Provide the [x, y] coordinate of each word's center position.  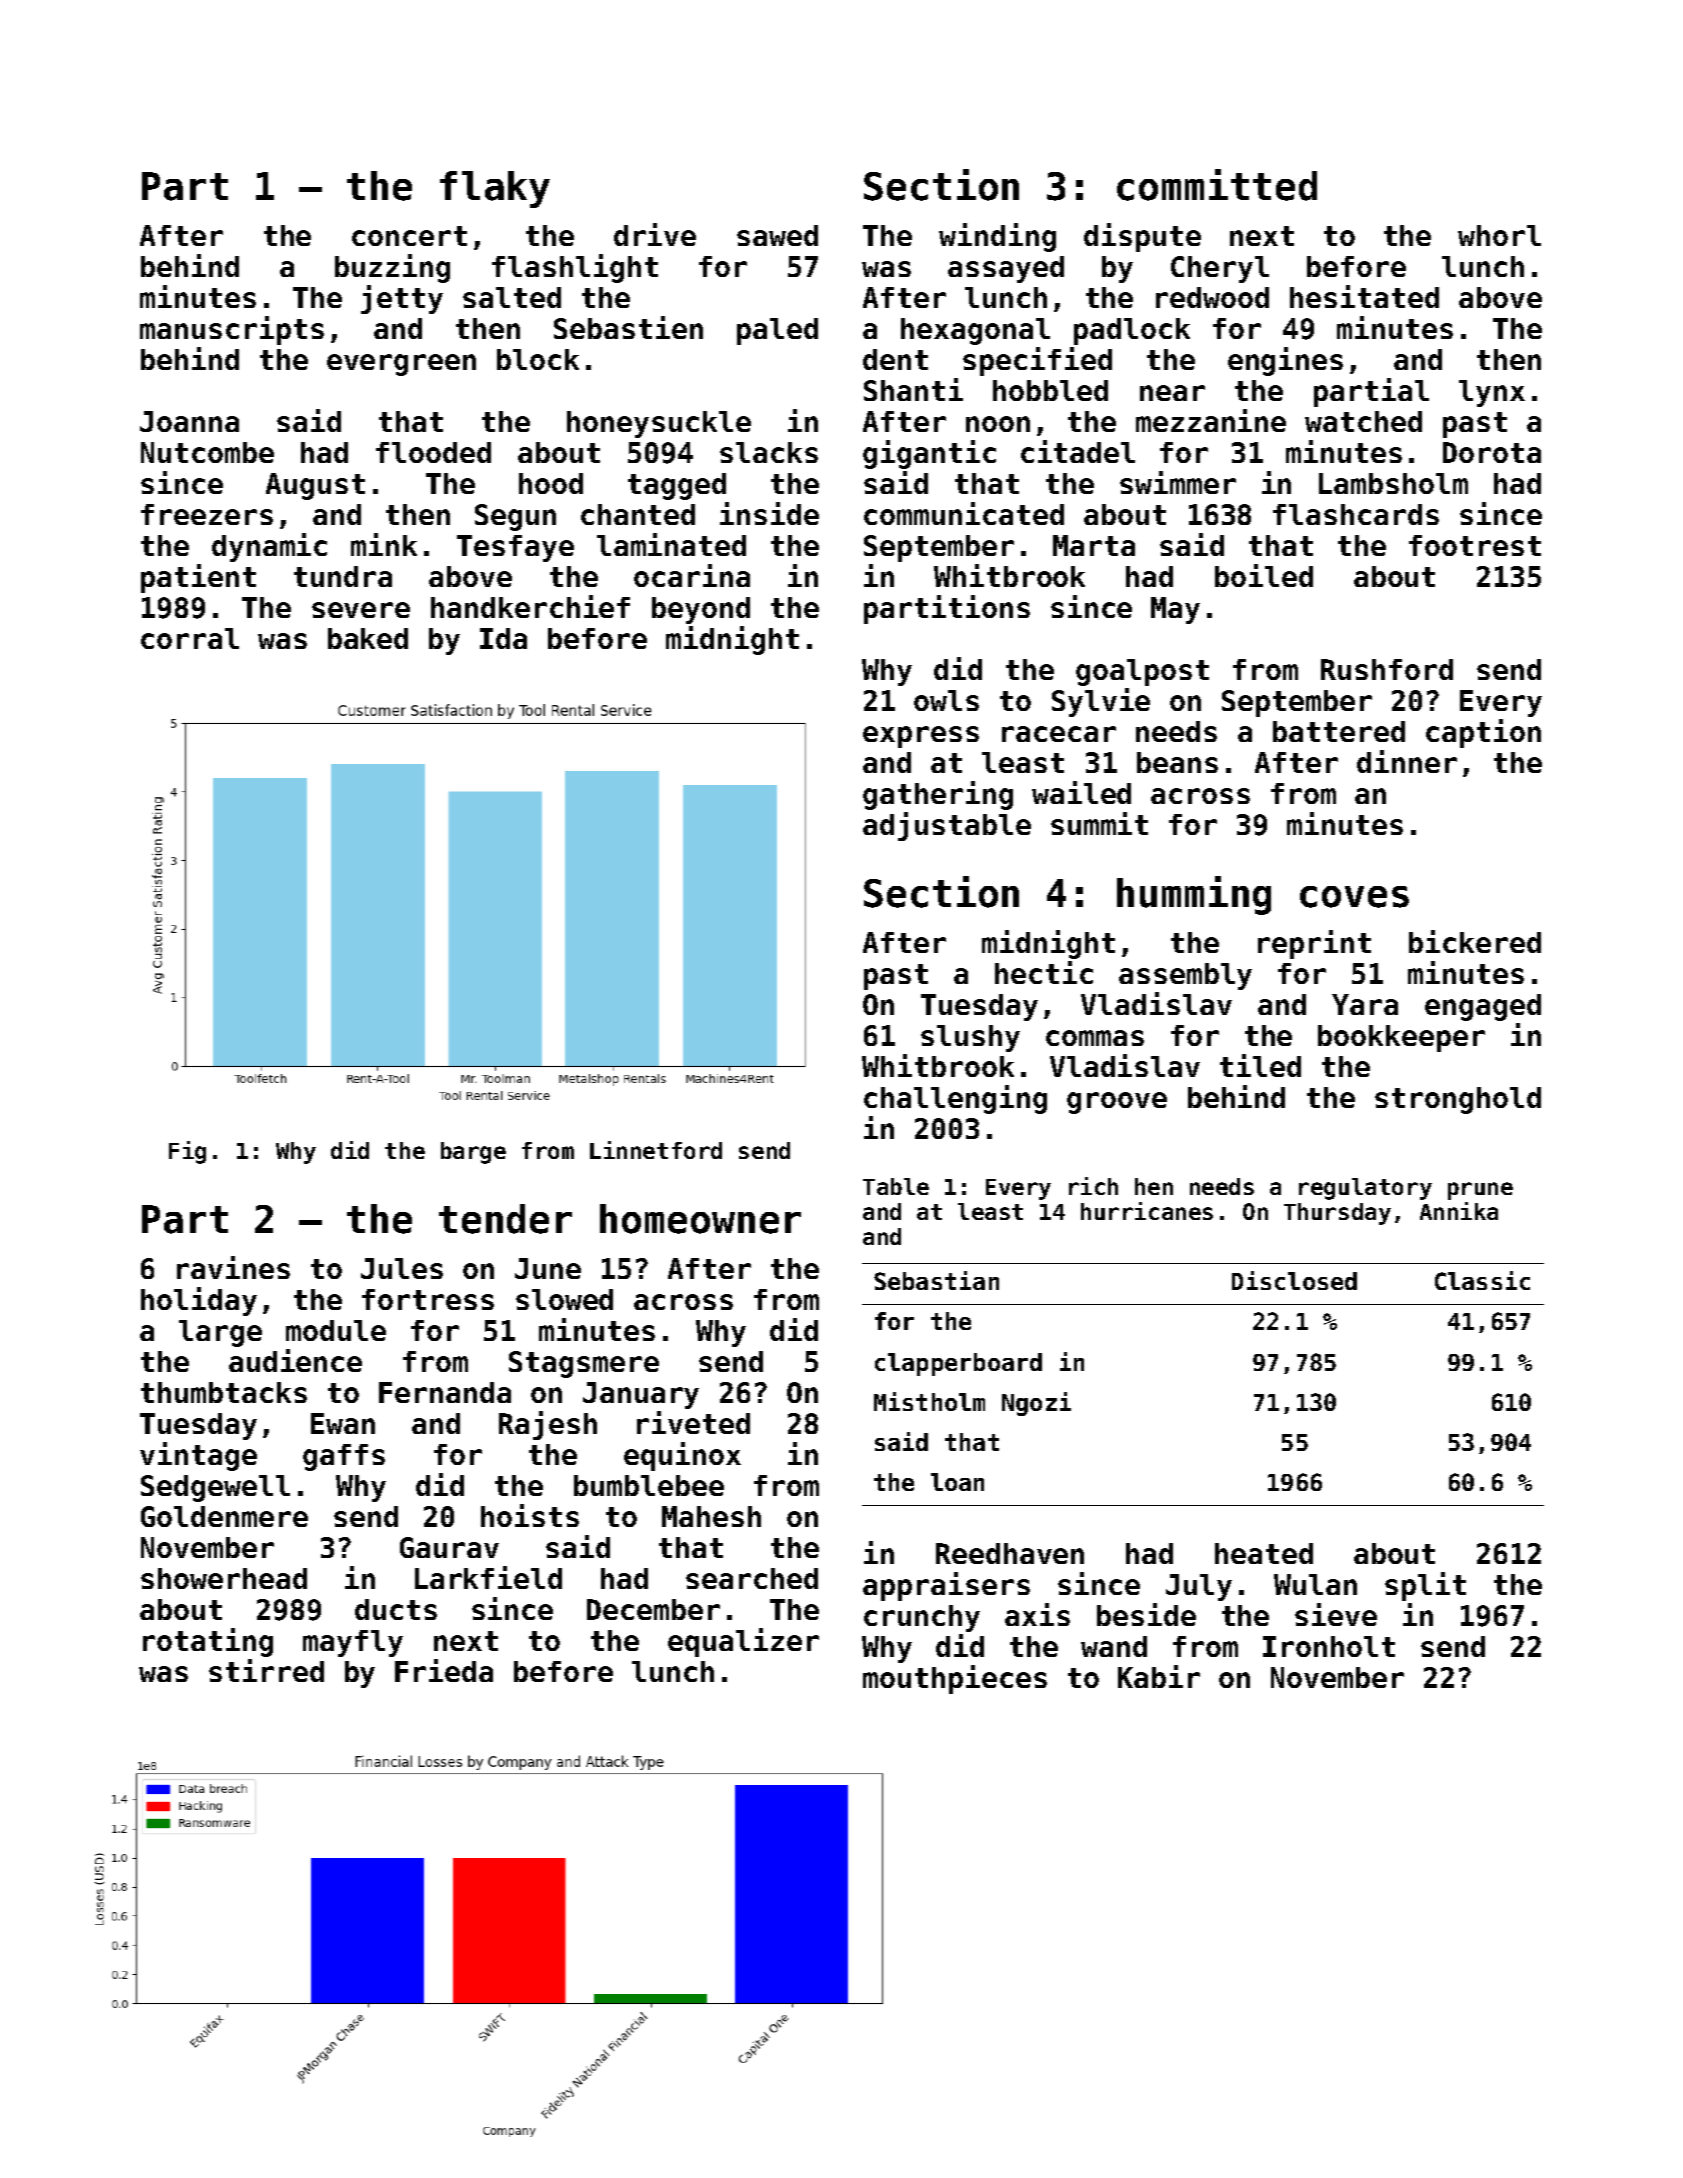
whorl [1499, 235]
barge [473, 1153]
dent [895, 359]
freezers [207, 514]
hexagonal [975, 331]
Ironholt [1329, 1646]
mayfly [353, 1643]
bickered [1475, 941]
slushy [970, 1038]
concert [409, 236]
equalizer [743, 1642]
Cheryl [1220, 269]
